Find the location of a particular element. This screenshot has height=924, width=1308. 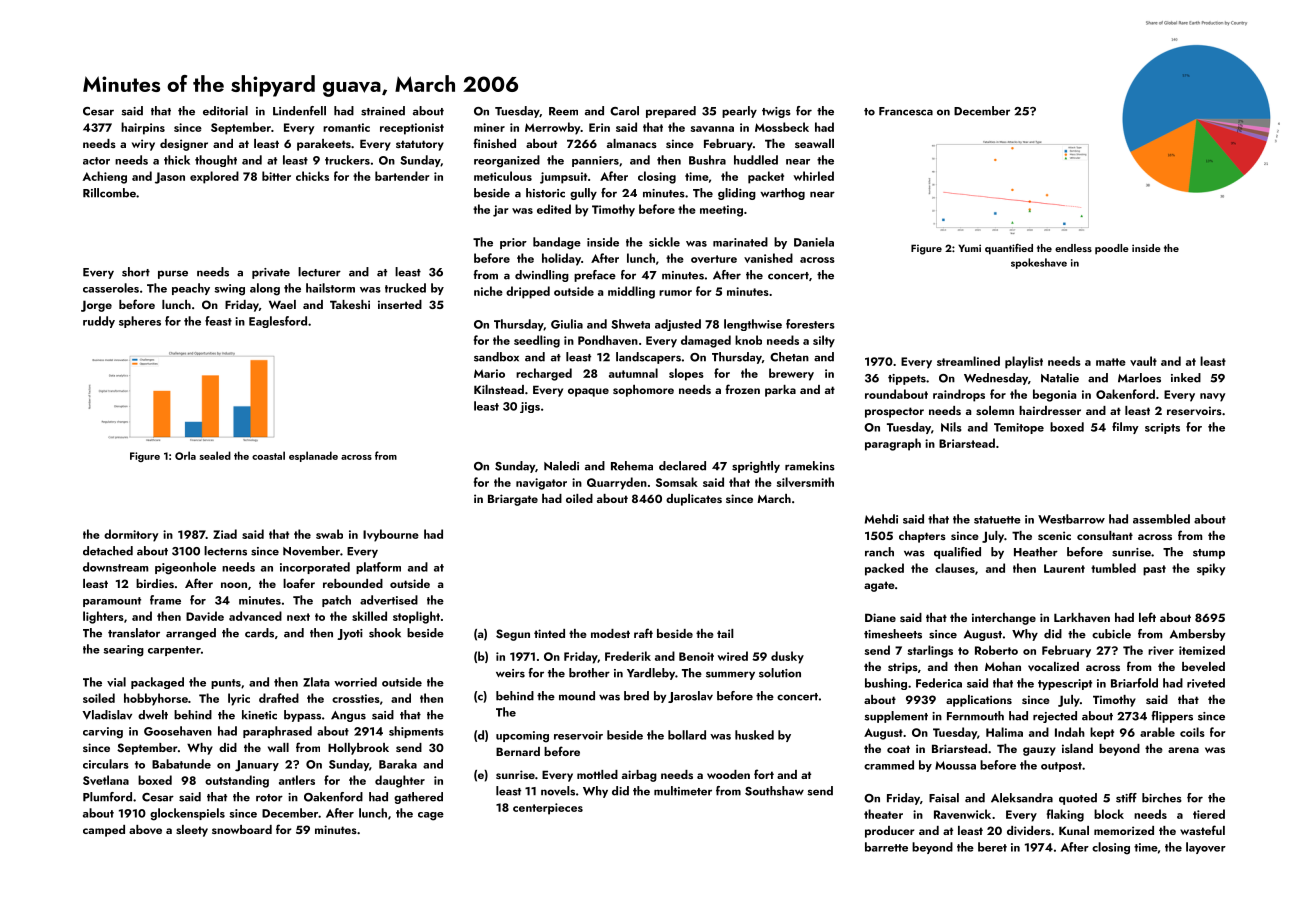

Briarfold is located at coordinates (1134, 683).
